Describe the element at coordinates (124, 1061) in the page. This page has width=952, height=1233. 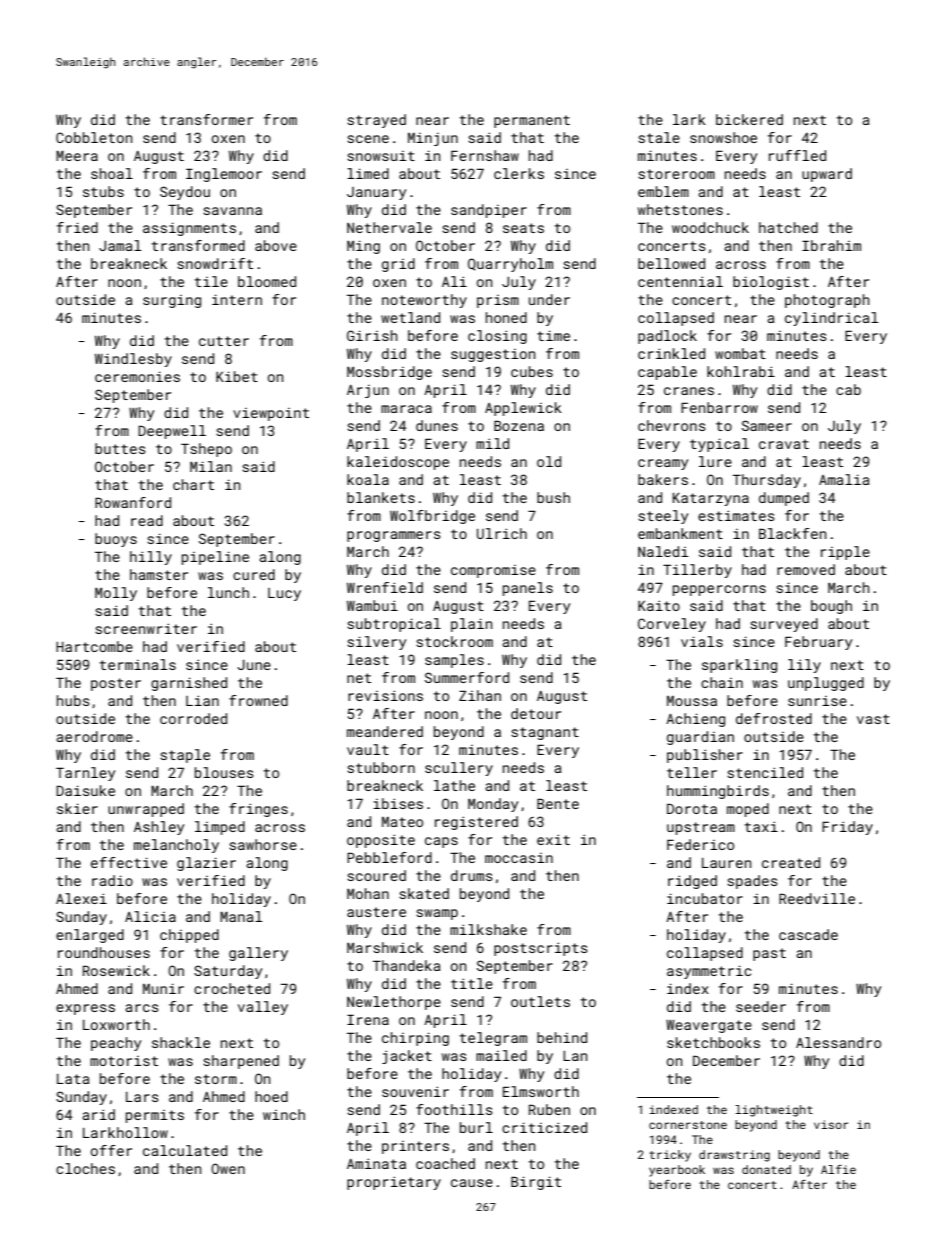
I see `motorist` at that location.
